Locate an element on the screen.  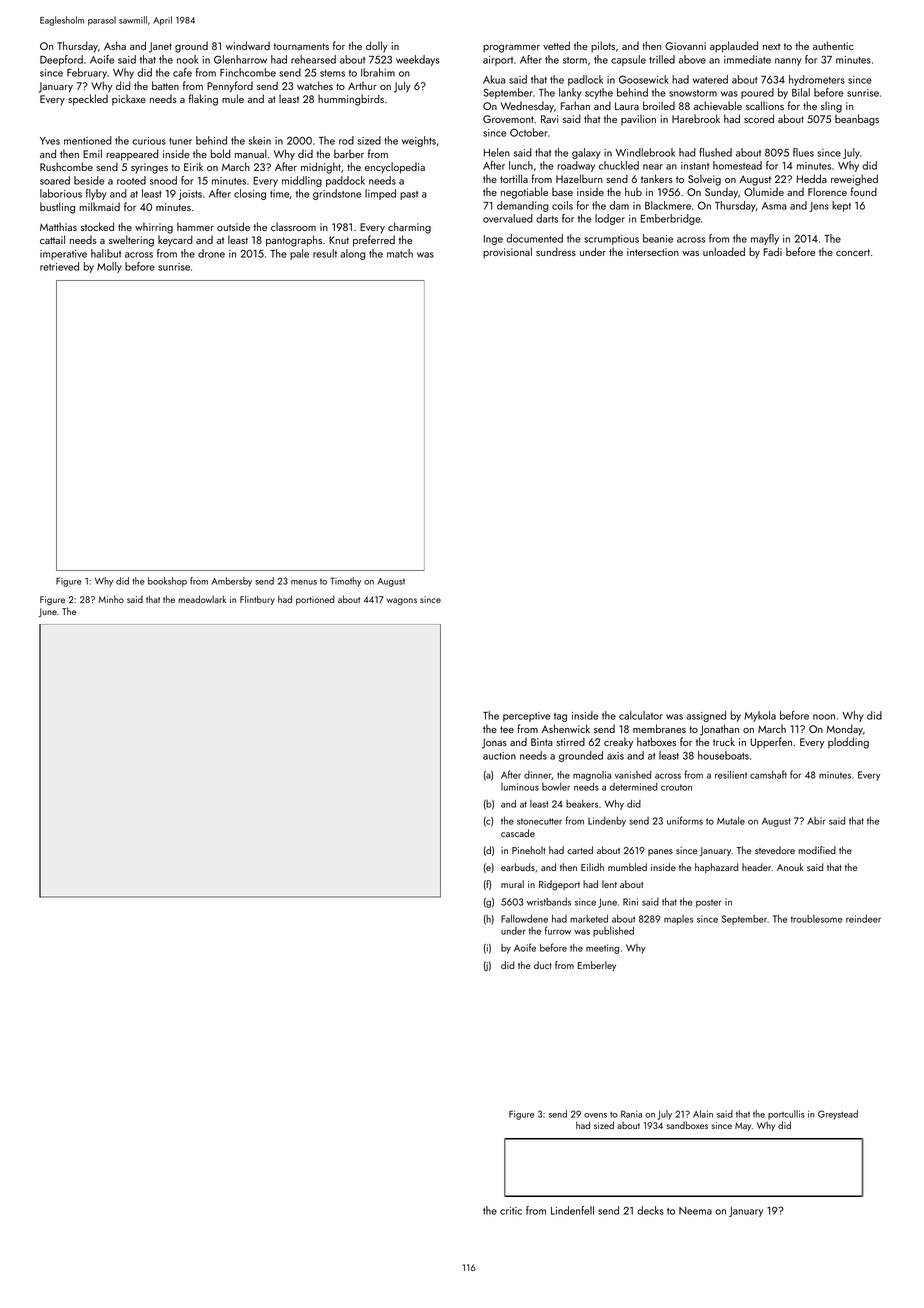
critic is located at coordinates (511, 1211).
